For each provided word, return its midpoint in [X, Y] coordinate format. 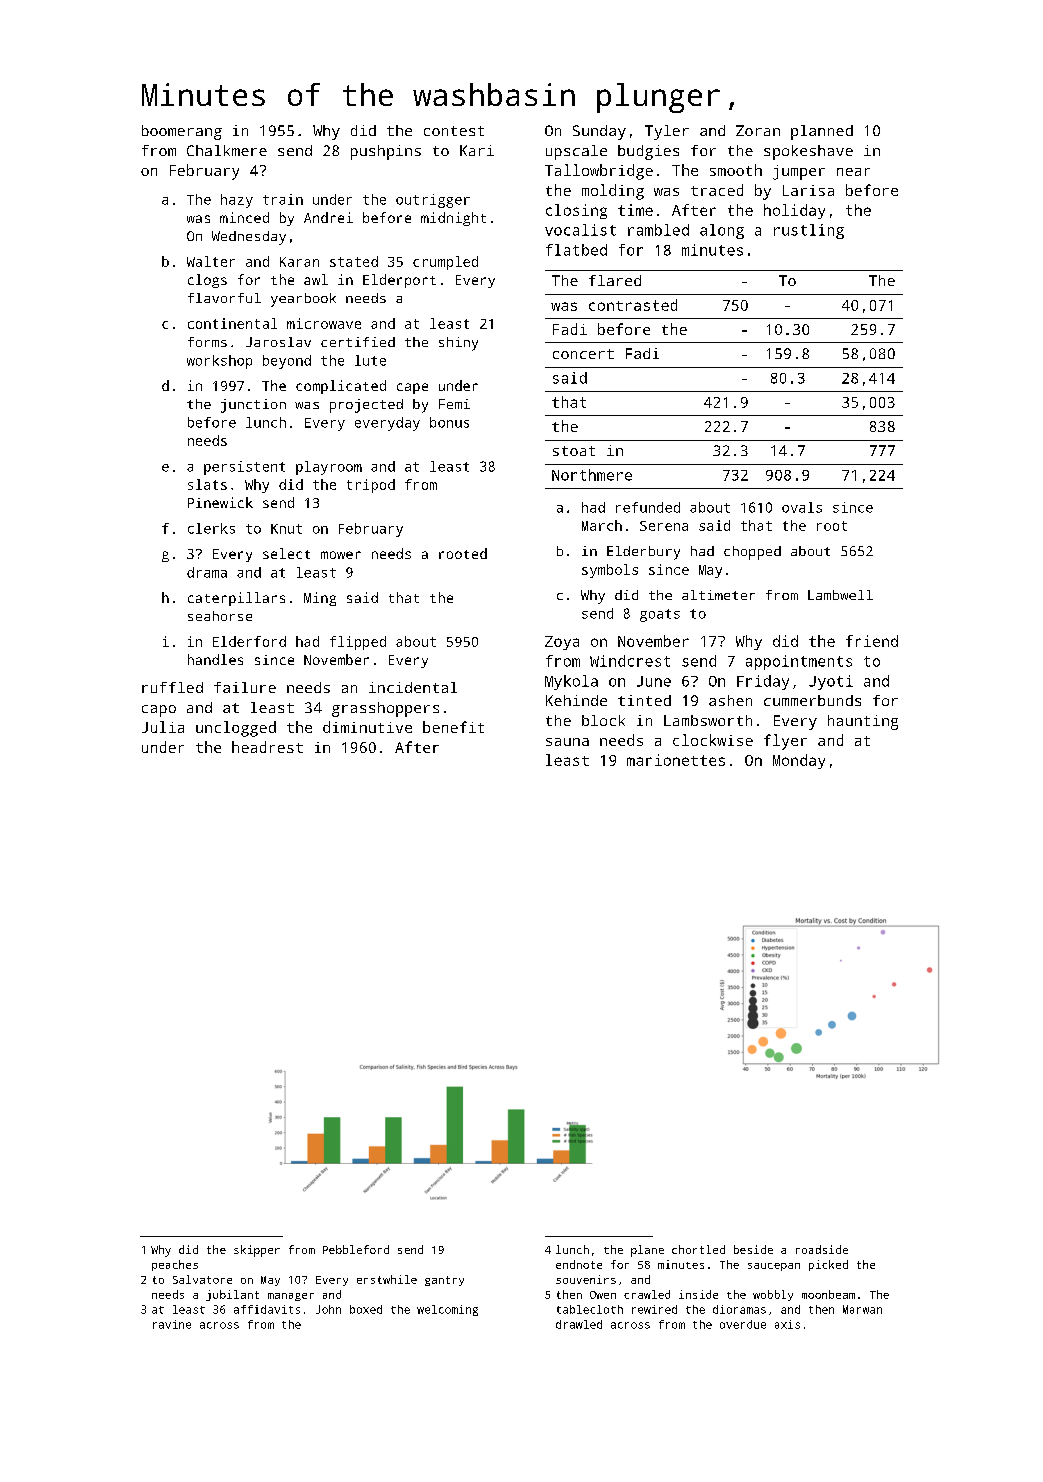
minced [244, 217]
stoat [574, 451]
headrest [267, 747]
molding [613, 192]
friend [872, 641]
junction [253, 406]
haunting [863, 722]
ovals [802, 507]
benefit [453, 727]
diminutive [367, 727]
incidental [413, 687]
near [853, 172]
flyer [785, 742]
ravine [172, 1324]
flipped [358, 643]
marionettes [676, 760]
